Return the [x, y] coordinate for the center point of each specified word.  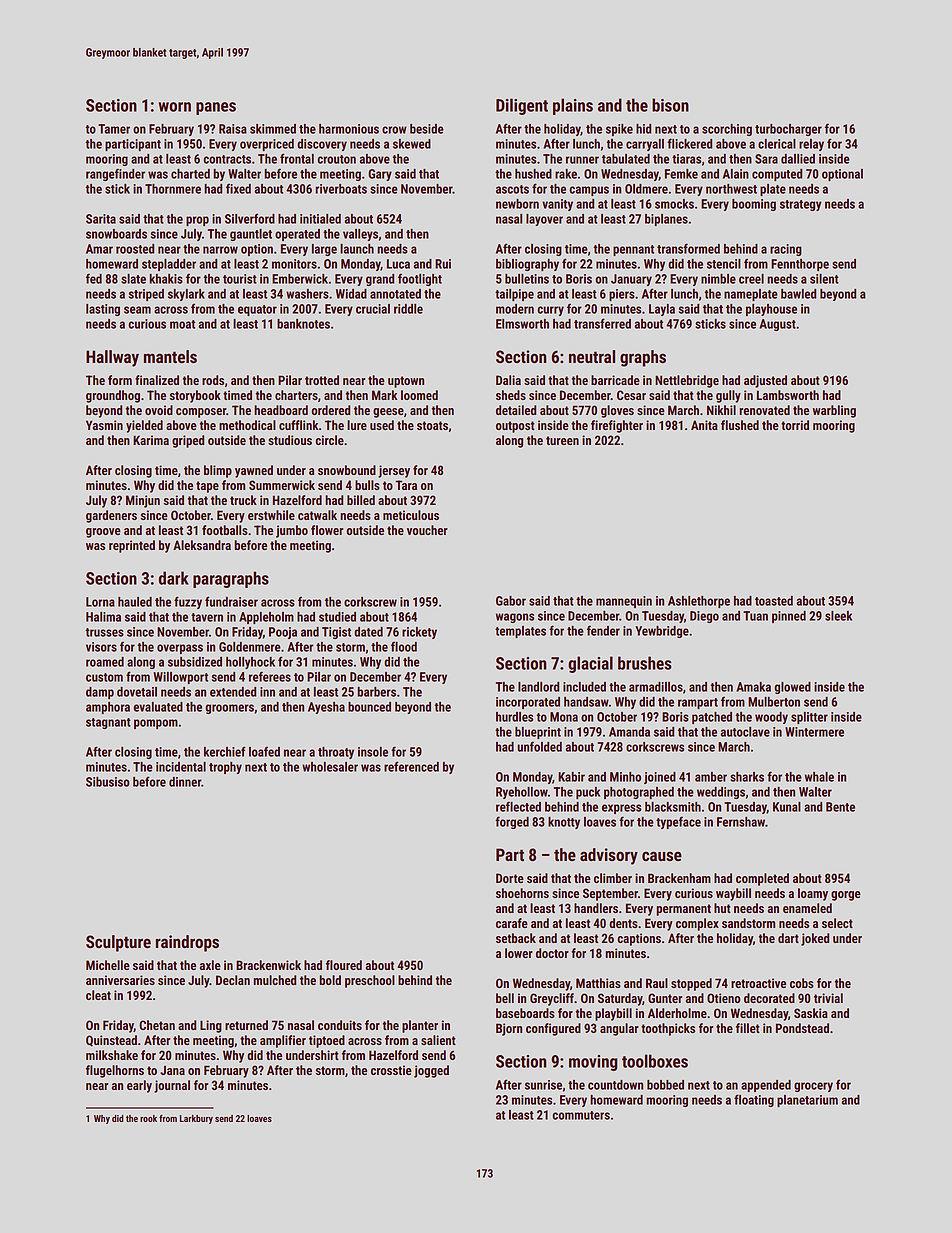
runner [582, 160]
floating [754, 1100]
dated [368, 632]
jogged [431, 1071]
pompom [156, 724]
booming [754, 205]
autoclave [745, 732]
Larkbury [196, 1119]
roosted [135, 249]
